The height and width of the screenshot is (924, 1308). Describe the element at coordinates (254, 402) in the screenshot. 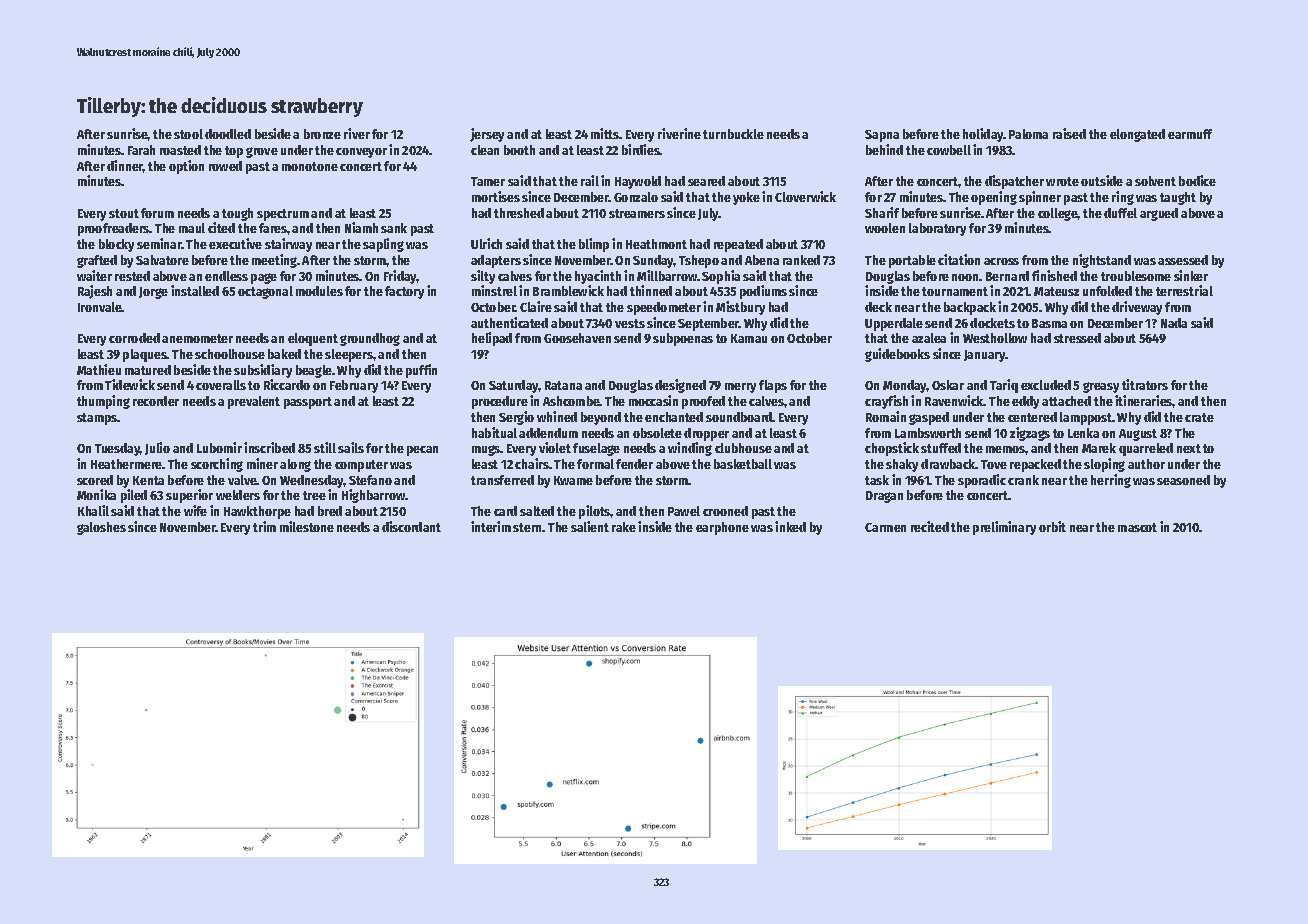

I see `prevalent` at that location.
